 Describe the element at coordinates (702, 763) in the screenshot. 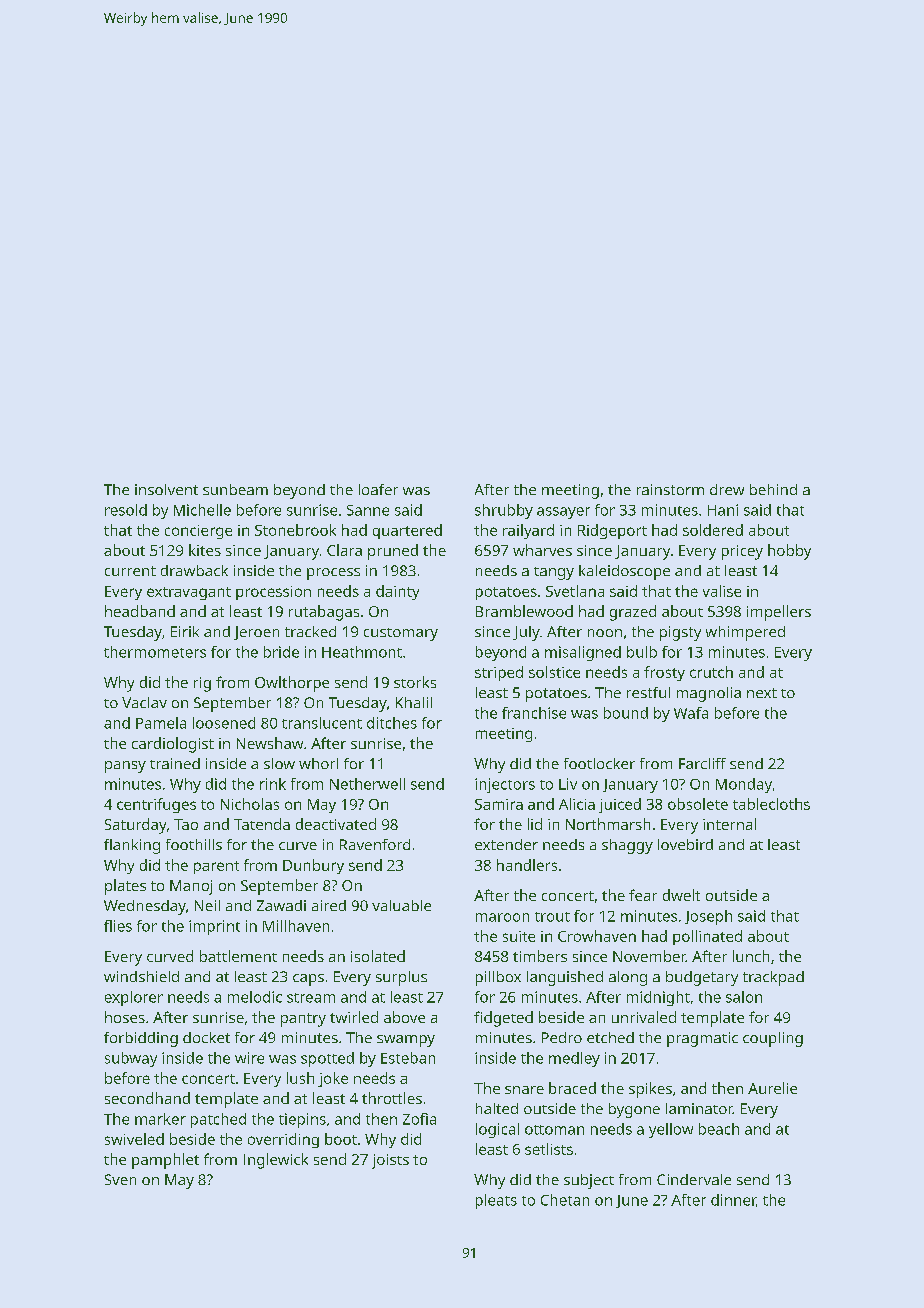

I see `Farcliff` at that location.
